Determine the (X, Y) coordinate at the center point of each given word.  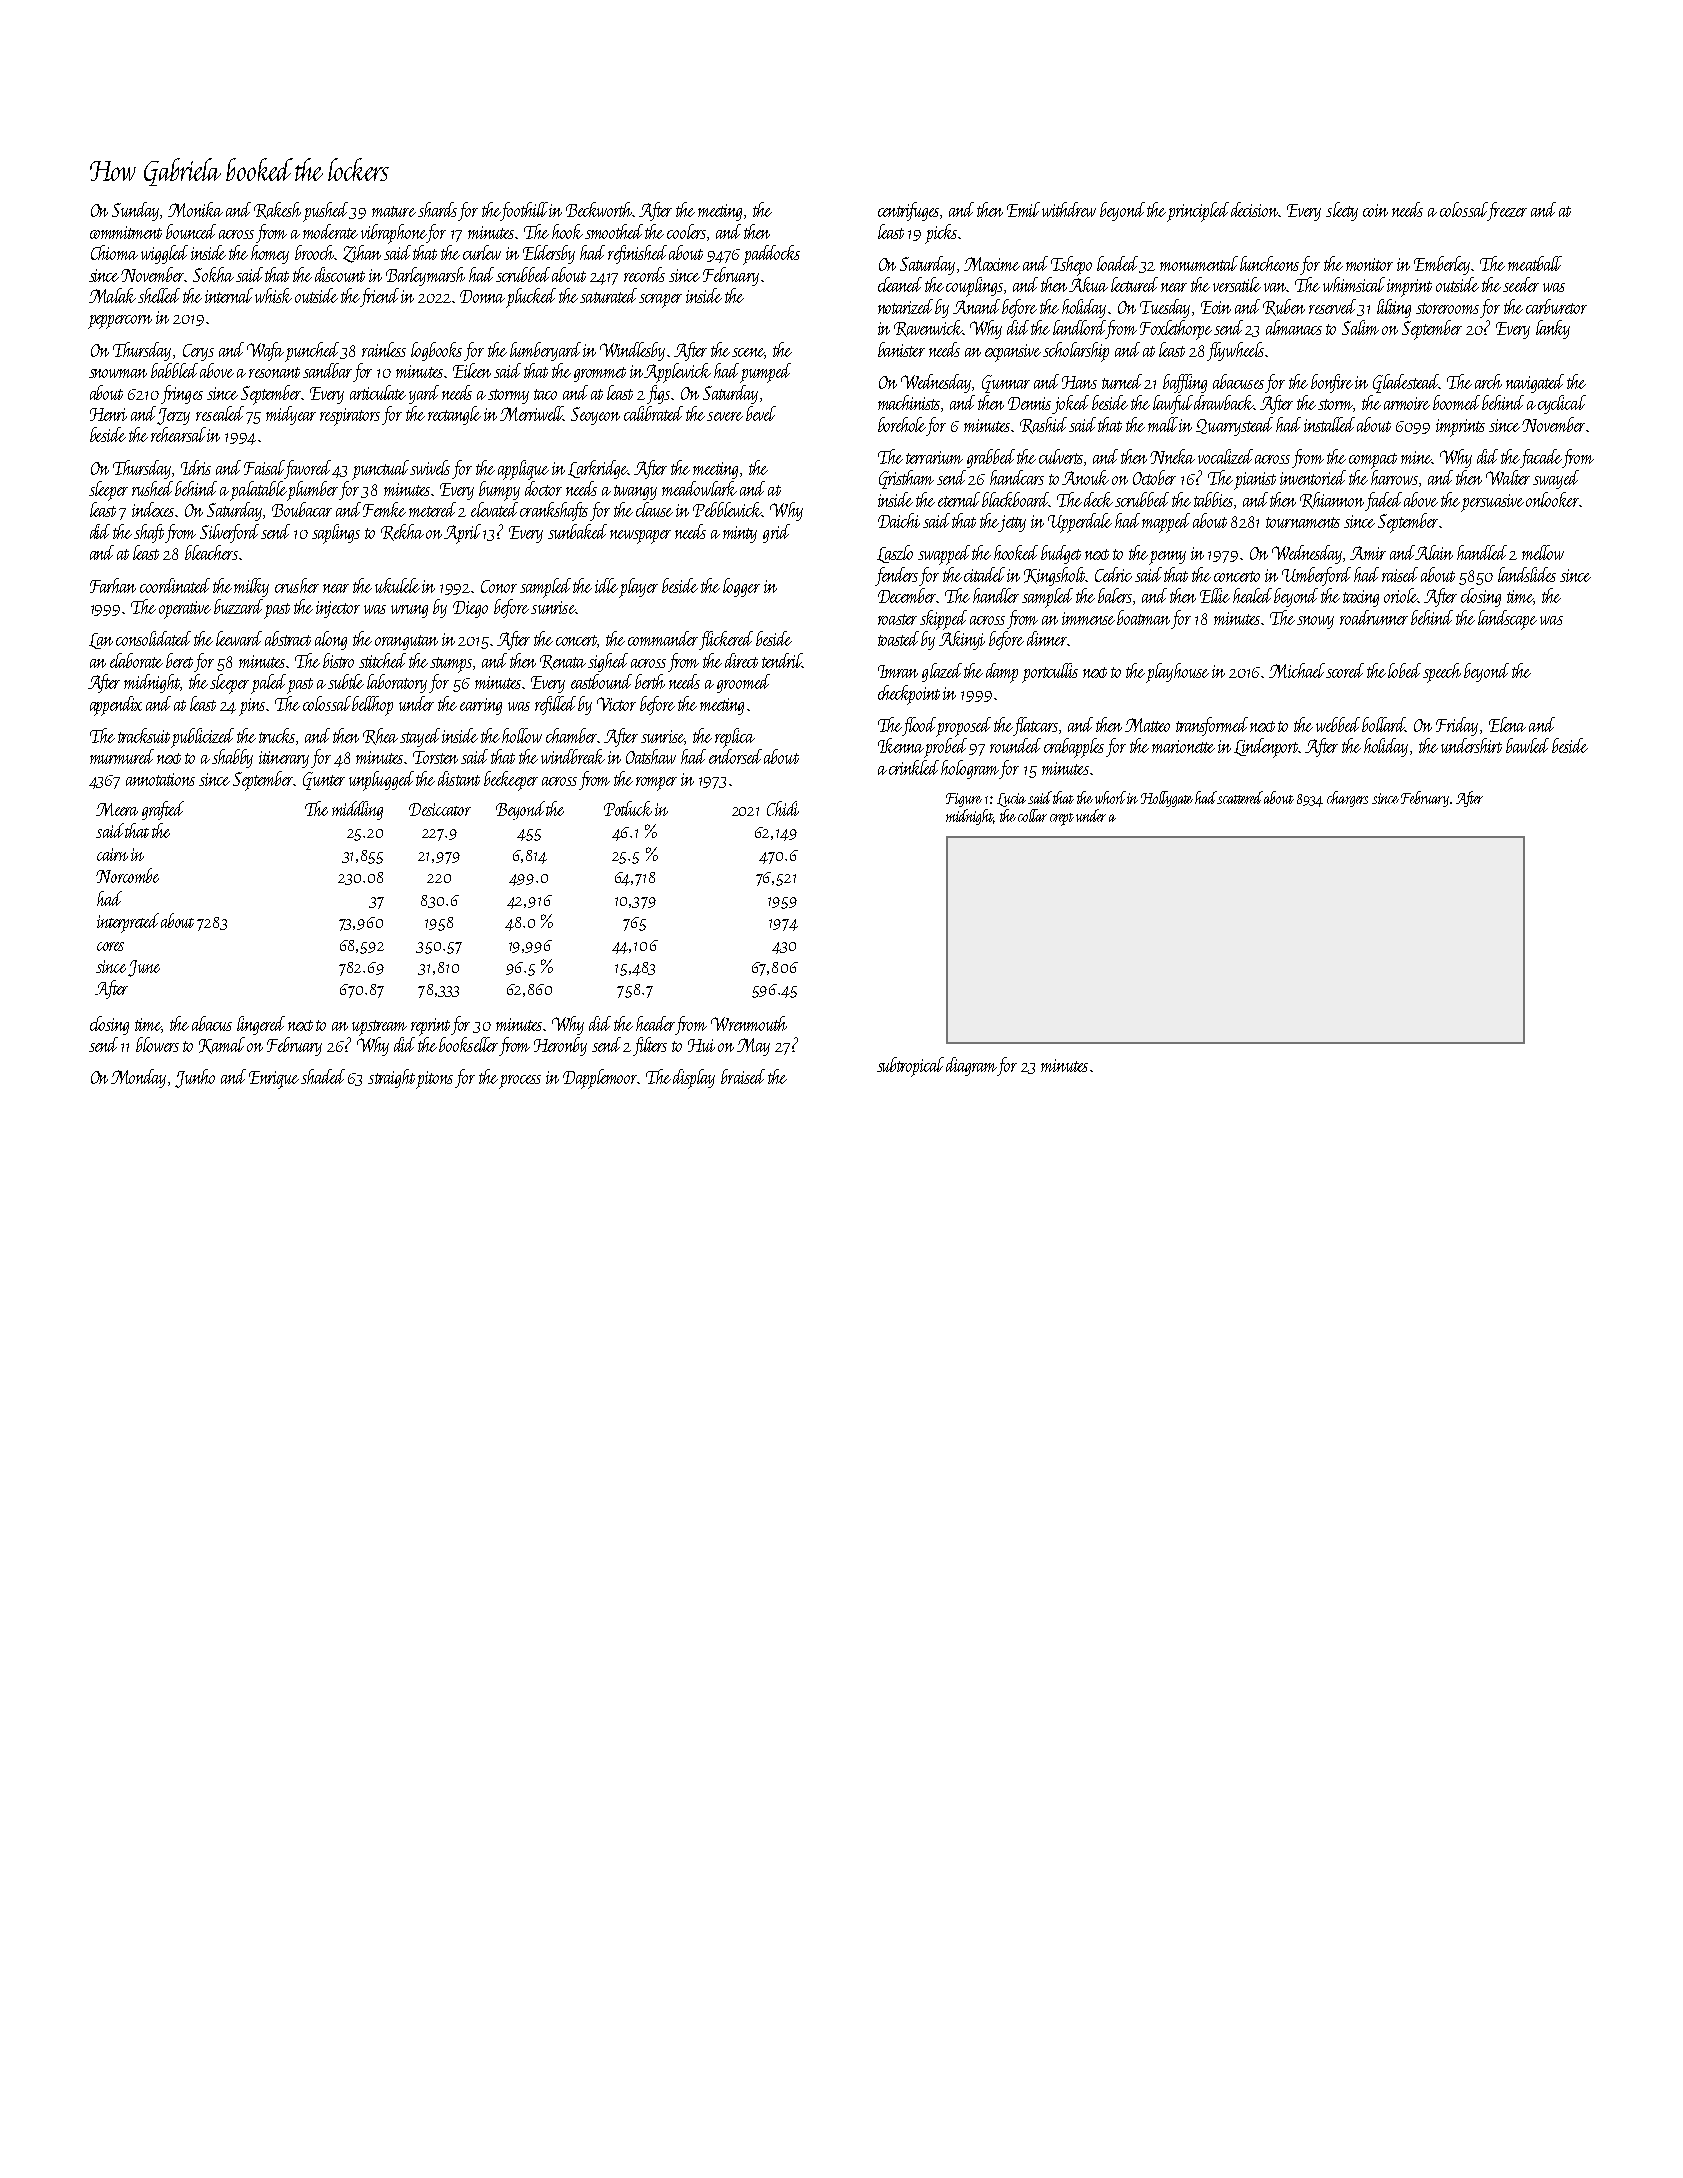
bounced (191, 231)
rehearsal (179, 434)
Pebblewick (727, 509)
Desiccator (440, 809)
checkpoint (909, 695)
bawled (1527, 745)
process (520, 1082)
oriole (1401, 595)
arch (1488, 381)
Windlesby (632, 351)
